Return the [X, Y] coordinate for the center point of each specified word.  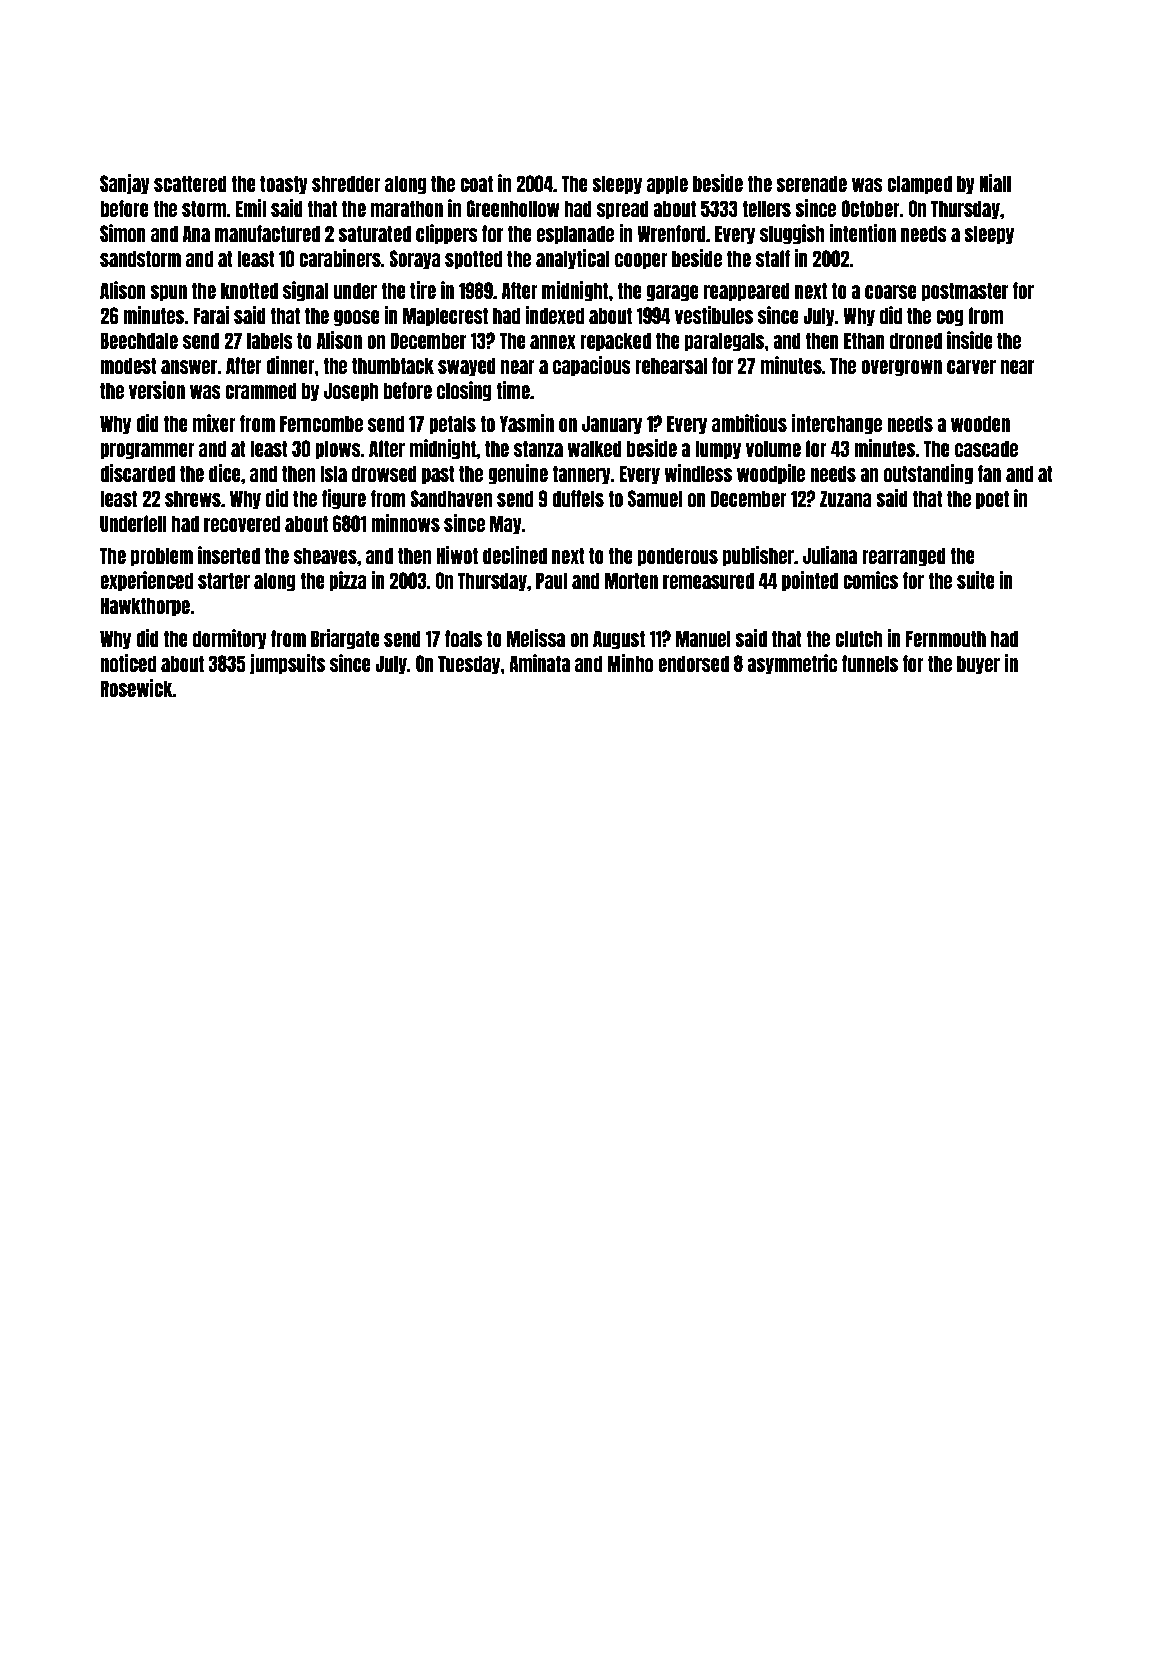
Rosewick [136, 688]
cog [950, 318]
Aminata [539, 663]
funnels [870, 663]
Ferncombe [321, 423]
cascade [986, 448]
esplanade [575, 235]
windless [698, 473]
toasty [284, 185]
